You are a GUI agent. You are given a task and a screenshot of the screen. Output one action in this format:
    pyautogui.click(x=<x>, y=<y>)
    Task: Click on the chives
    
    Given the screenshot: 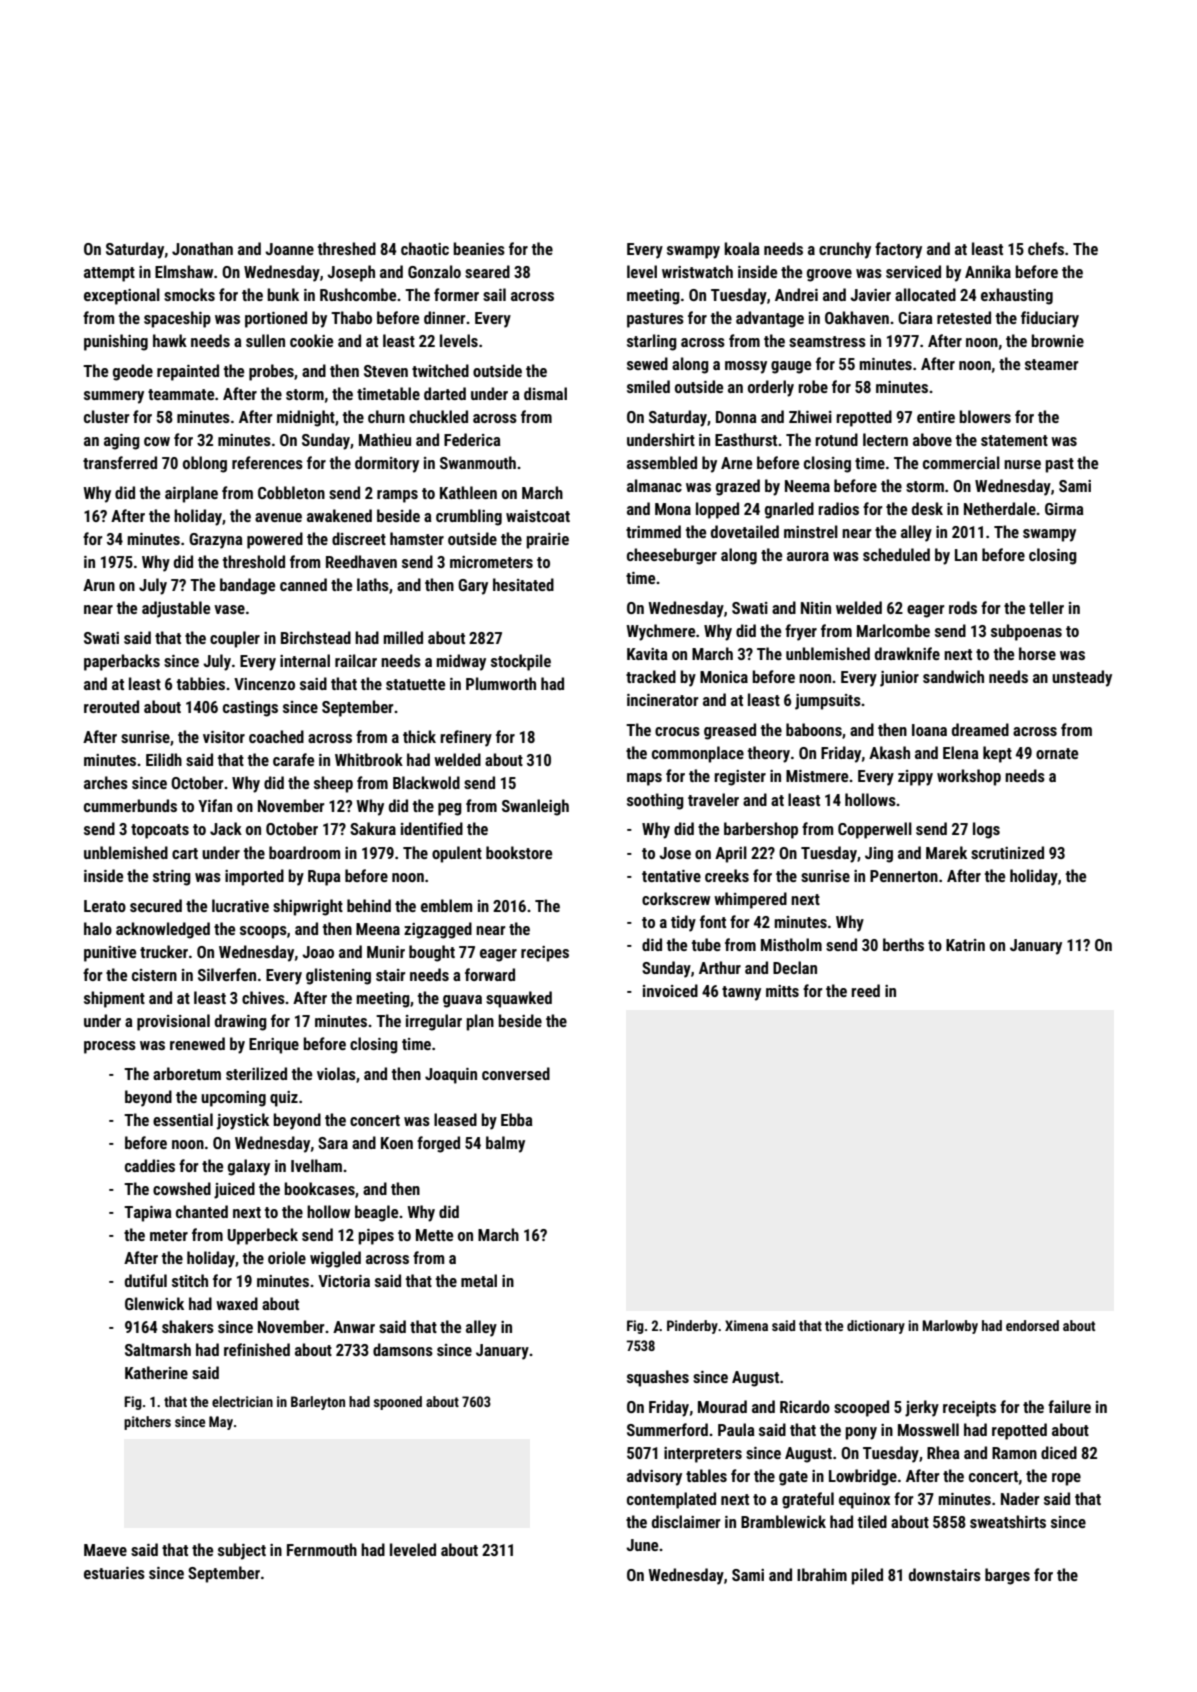 What is the action you would take?
    pyautogui.click(x=263, y=997)
